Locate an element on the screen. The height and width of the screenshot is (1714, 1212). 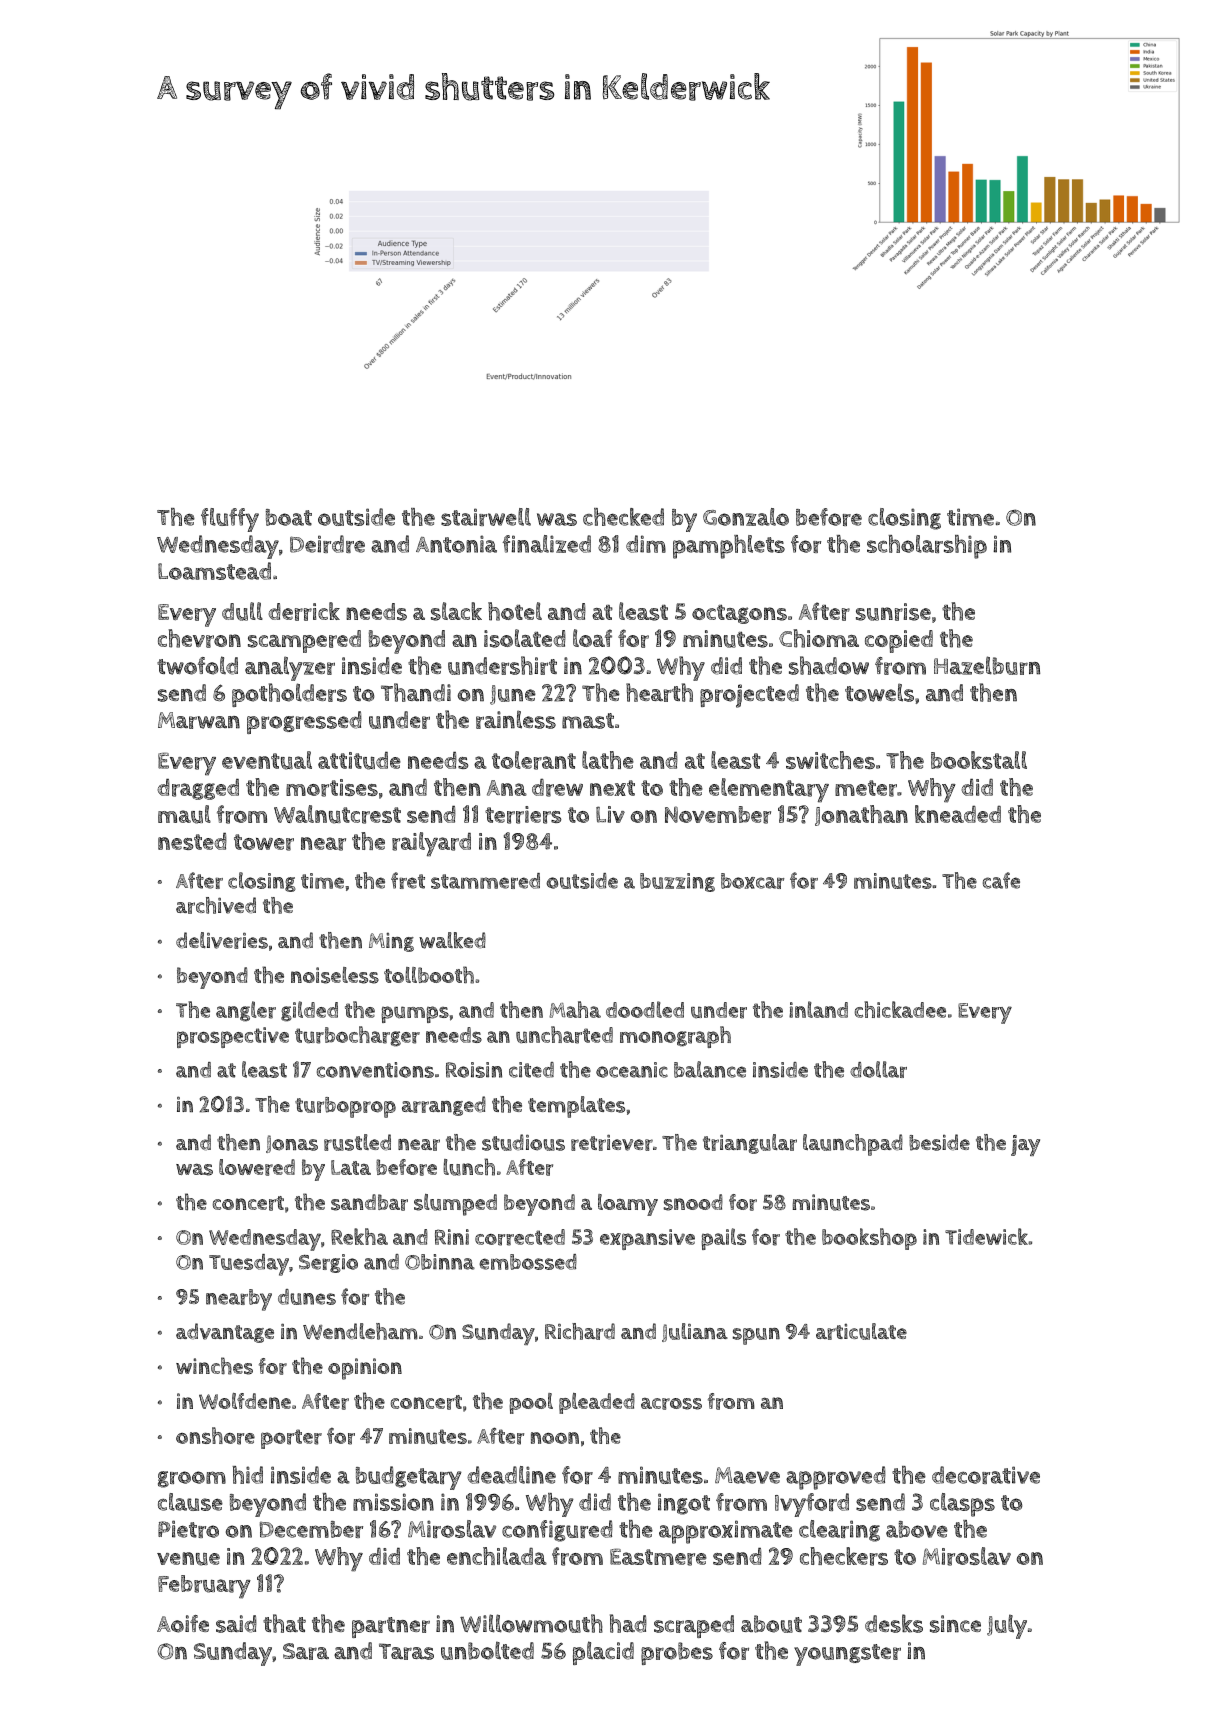
youngster is located at coordinates (847, 1655).
